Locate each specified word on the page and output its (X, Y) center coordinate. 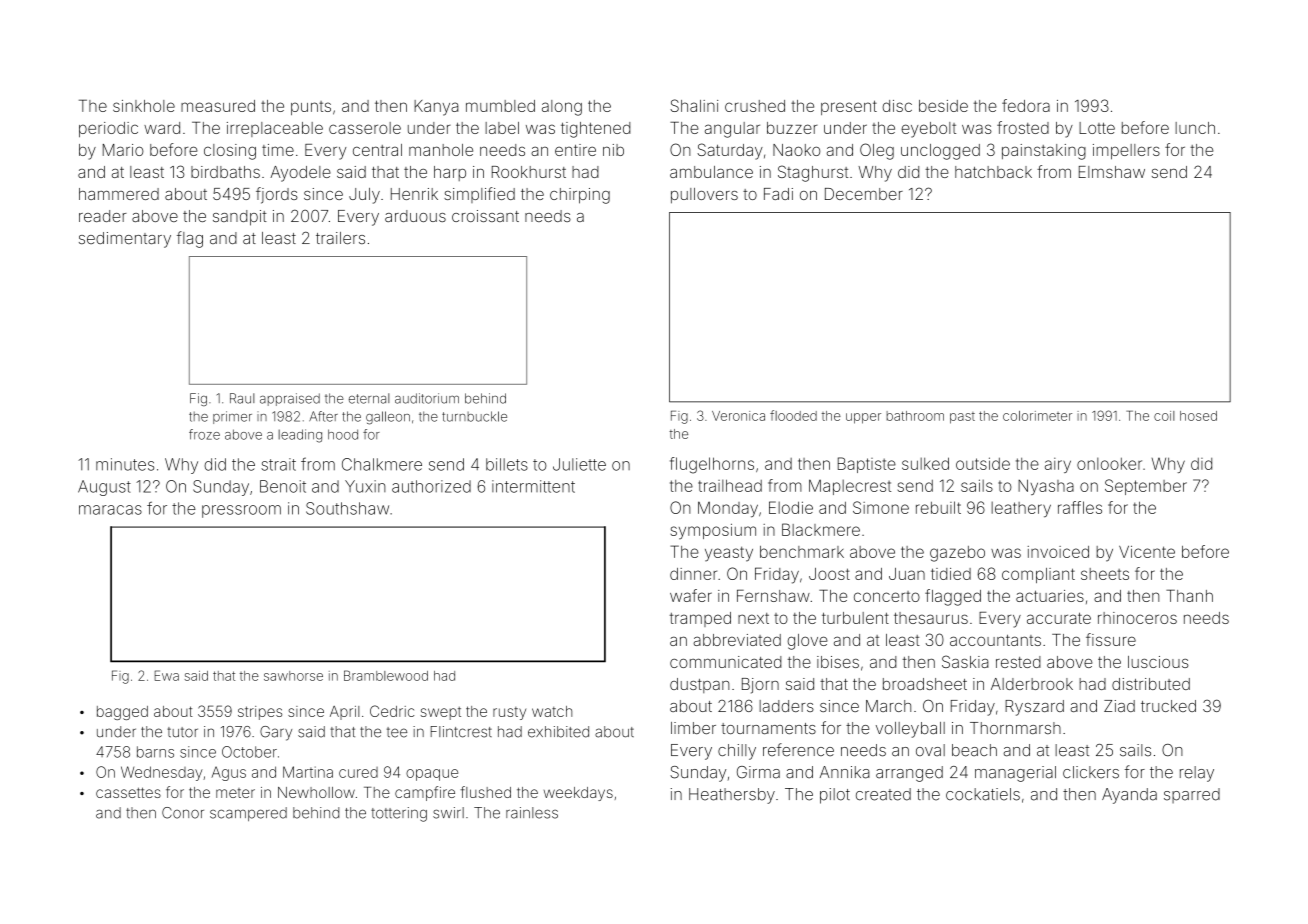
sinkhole (144, 106)
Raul (242, 398)
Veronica (738, 416)
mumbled (500, 106)
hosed (1198, 416)
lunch (1195, 128)
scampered (248, 814)
